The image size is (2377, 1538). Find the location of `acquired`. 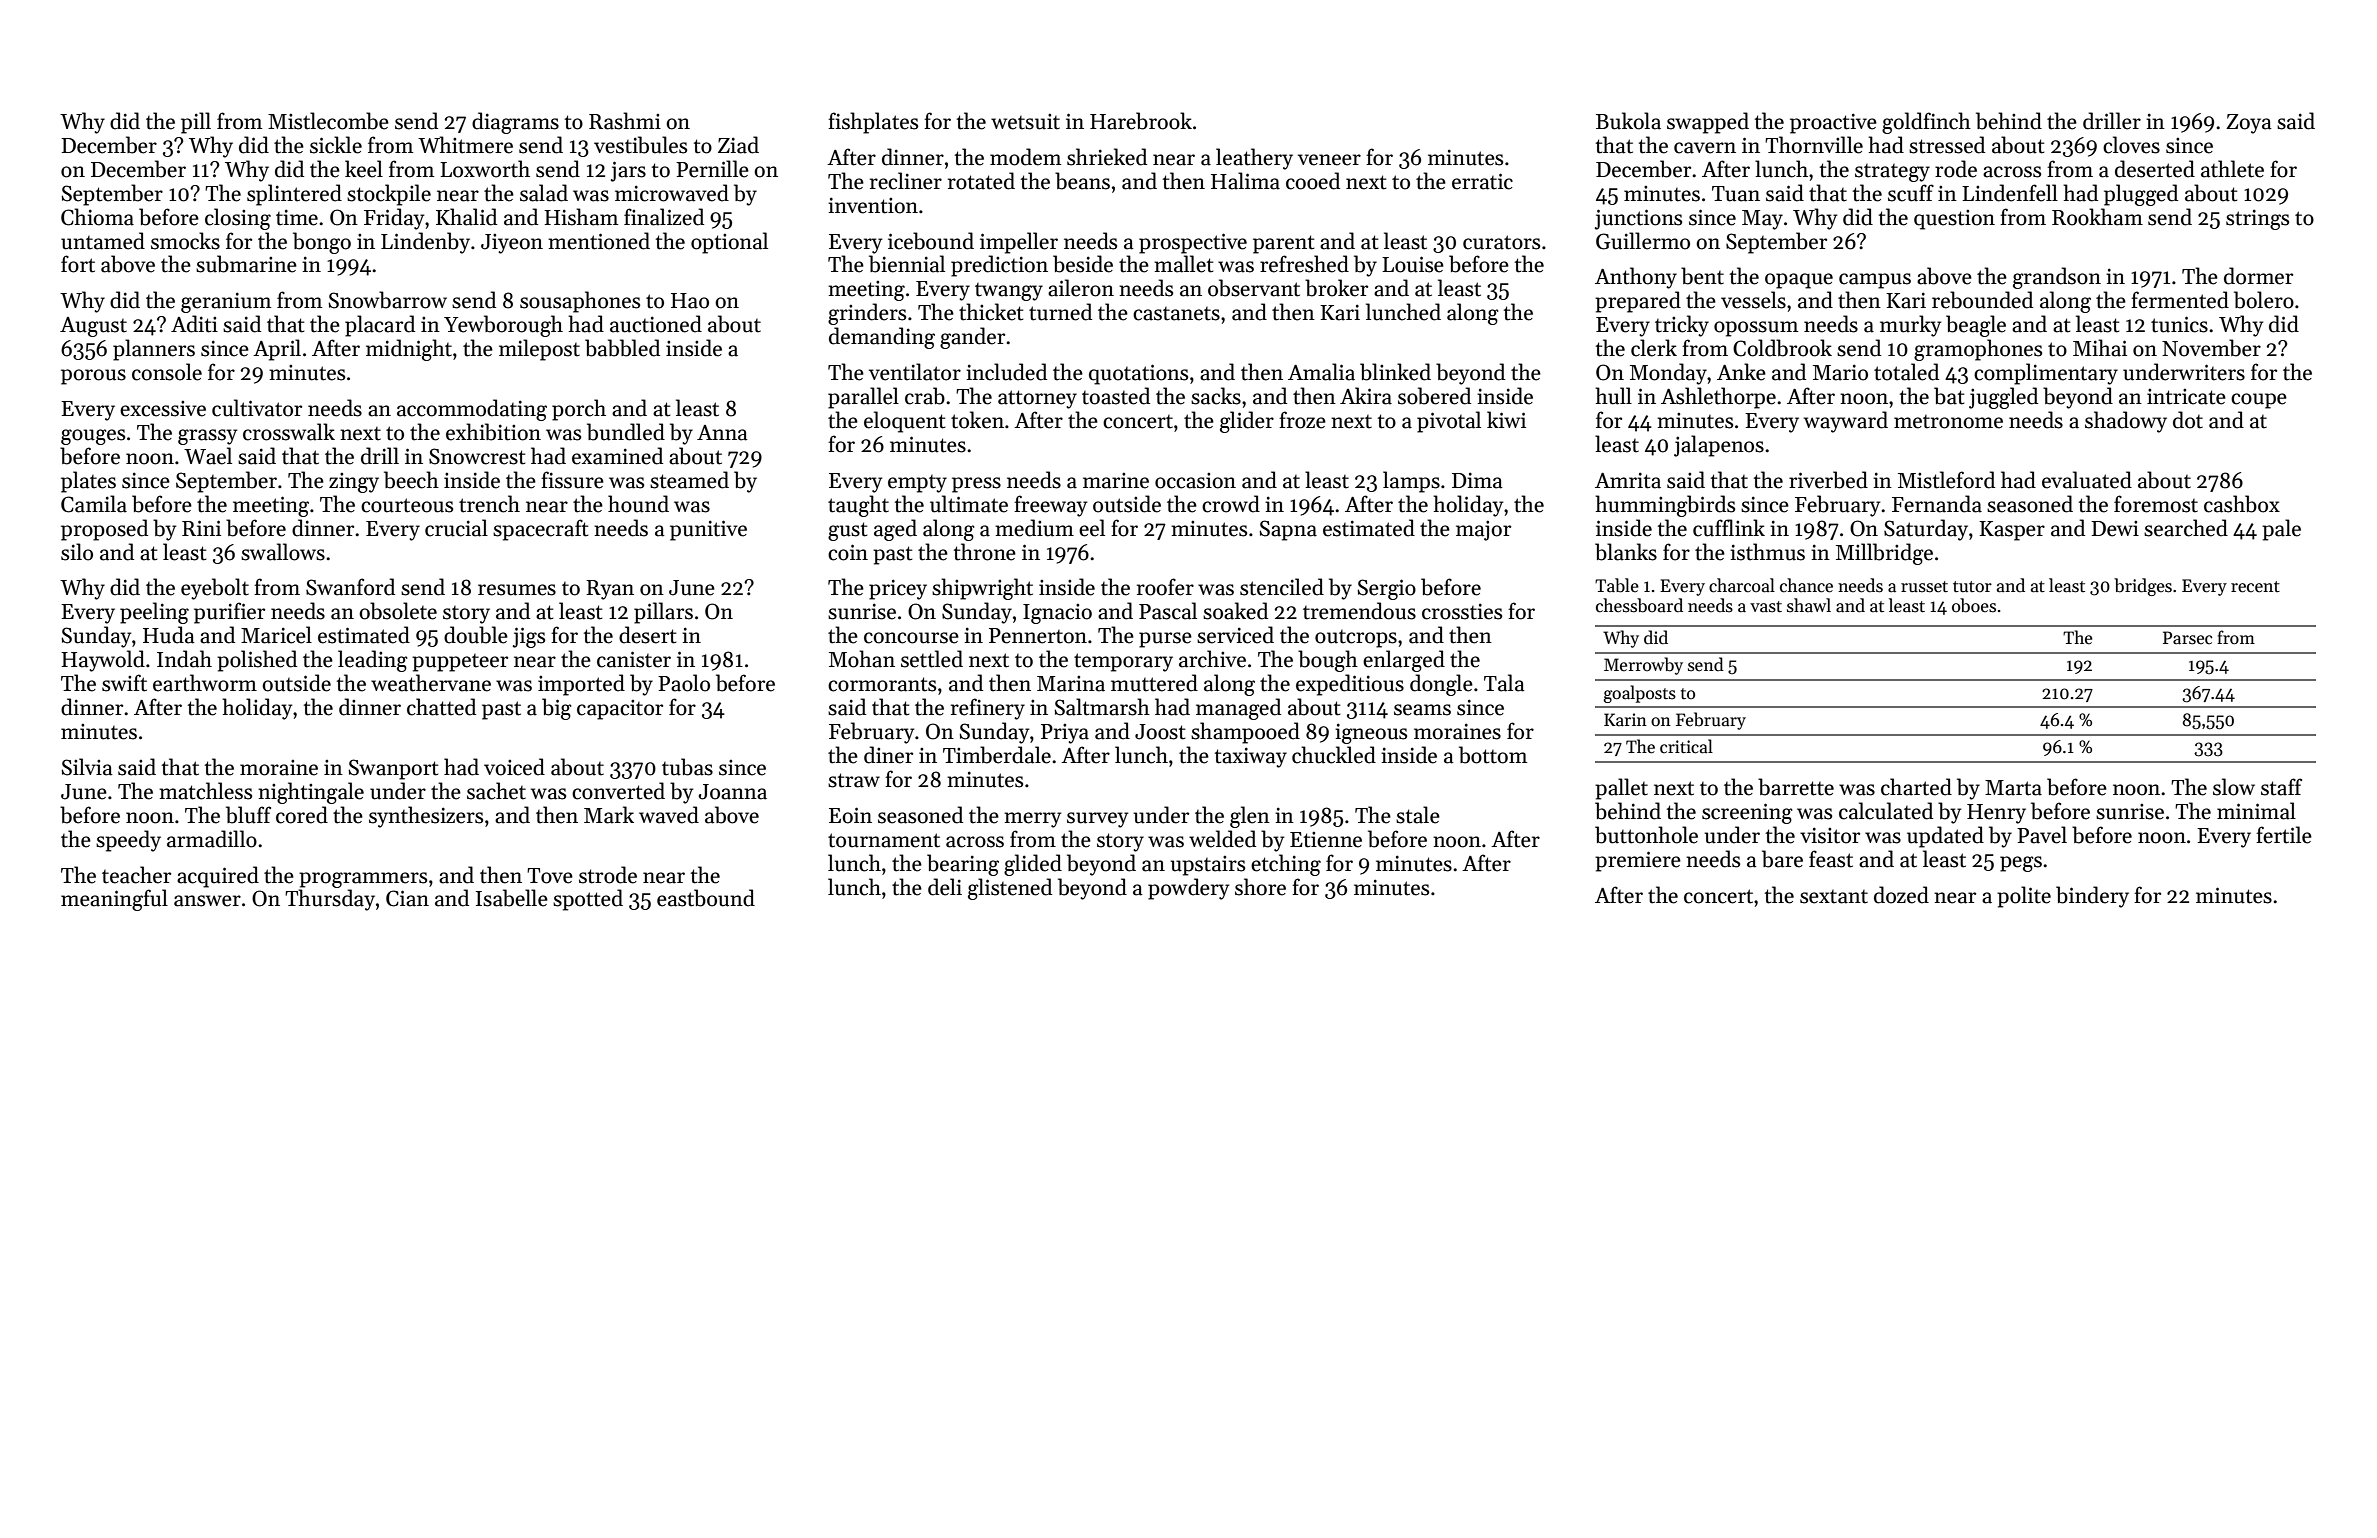

acquired is located at coordinates (218, 877).
